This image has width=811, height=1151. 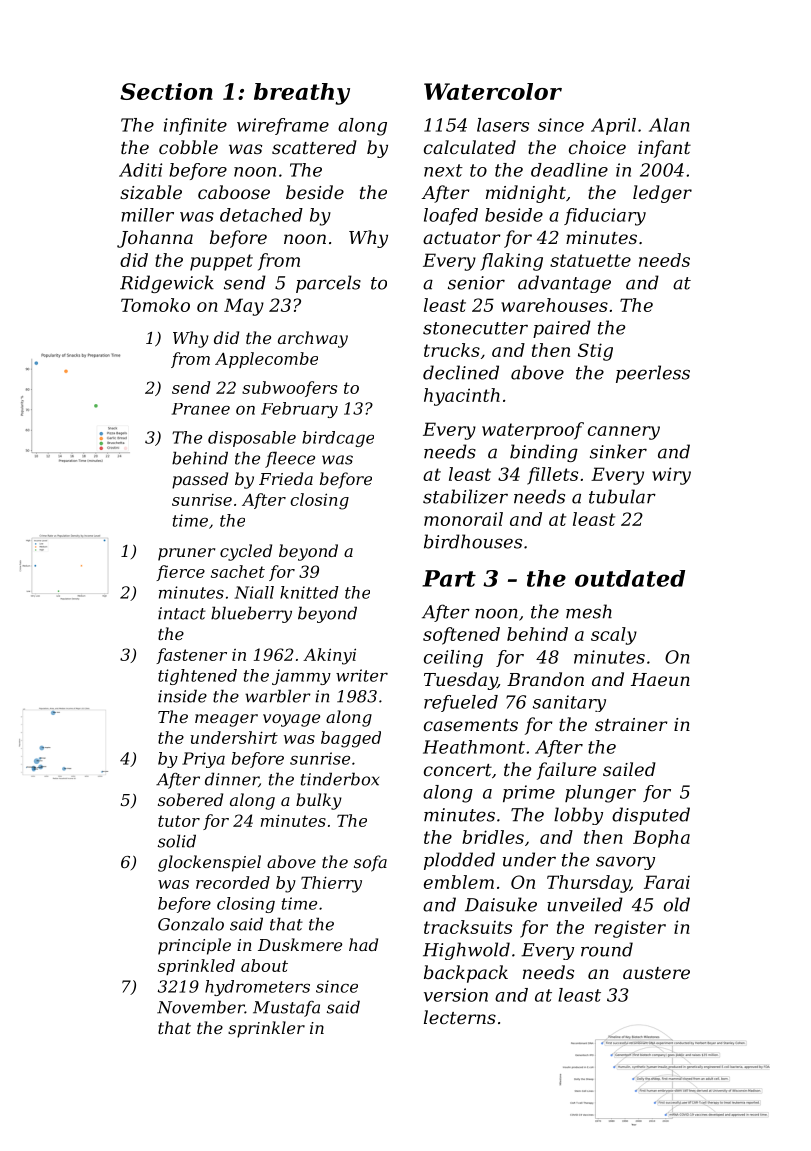 What do you see at coordinates (186, 554) in the image?
I see `pruner` at bounding box center [186, 554].
